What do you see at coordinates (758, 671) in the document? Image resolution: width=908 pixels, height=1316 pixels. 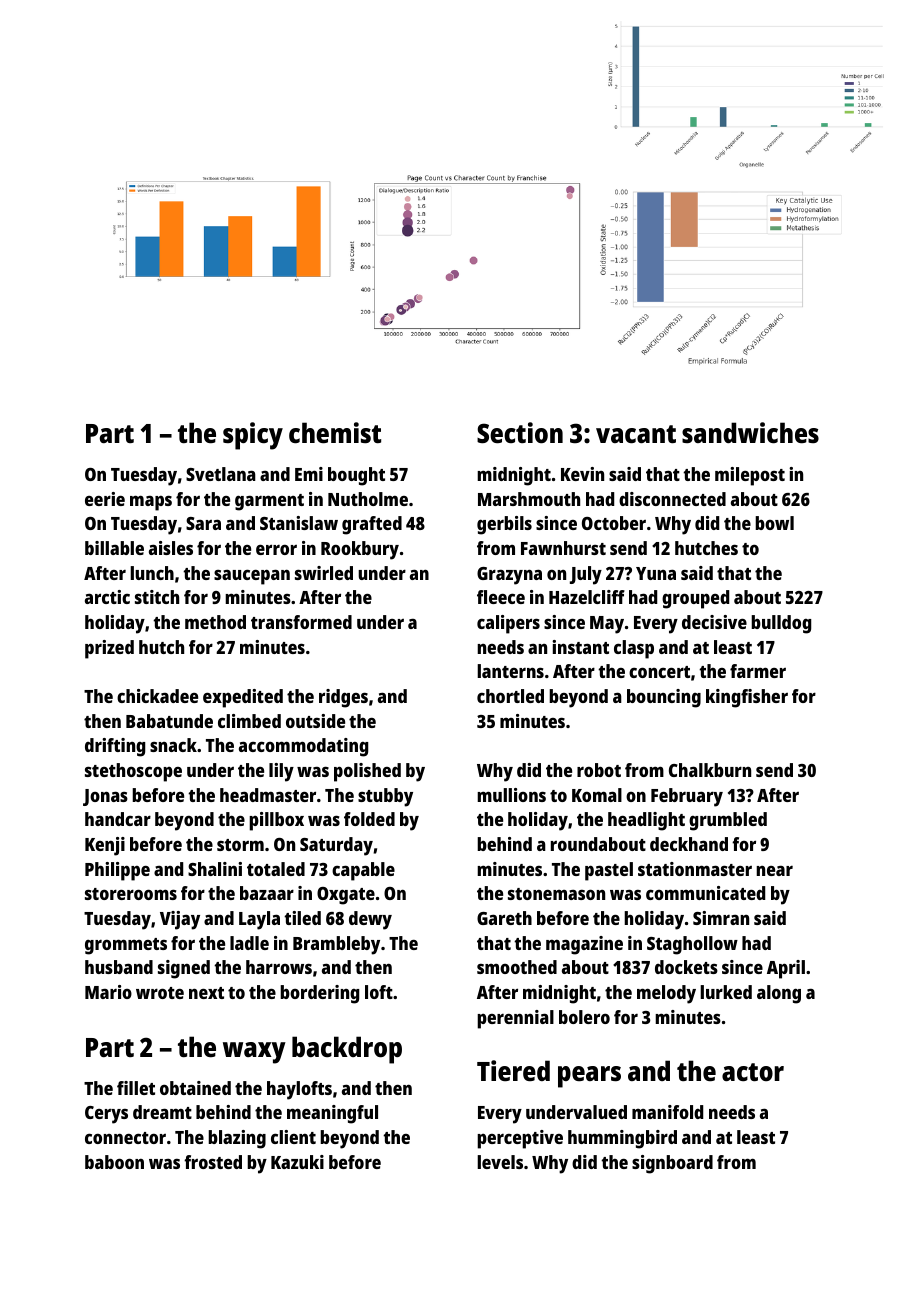 I see `farmer` at bounding box center [758, 671].
